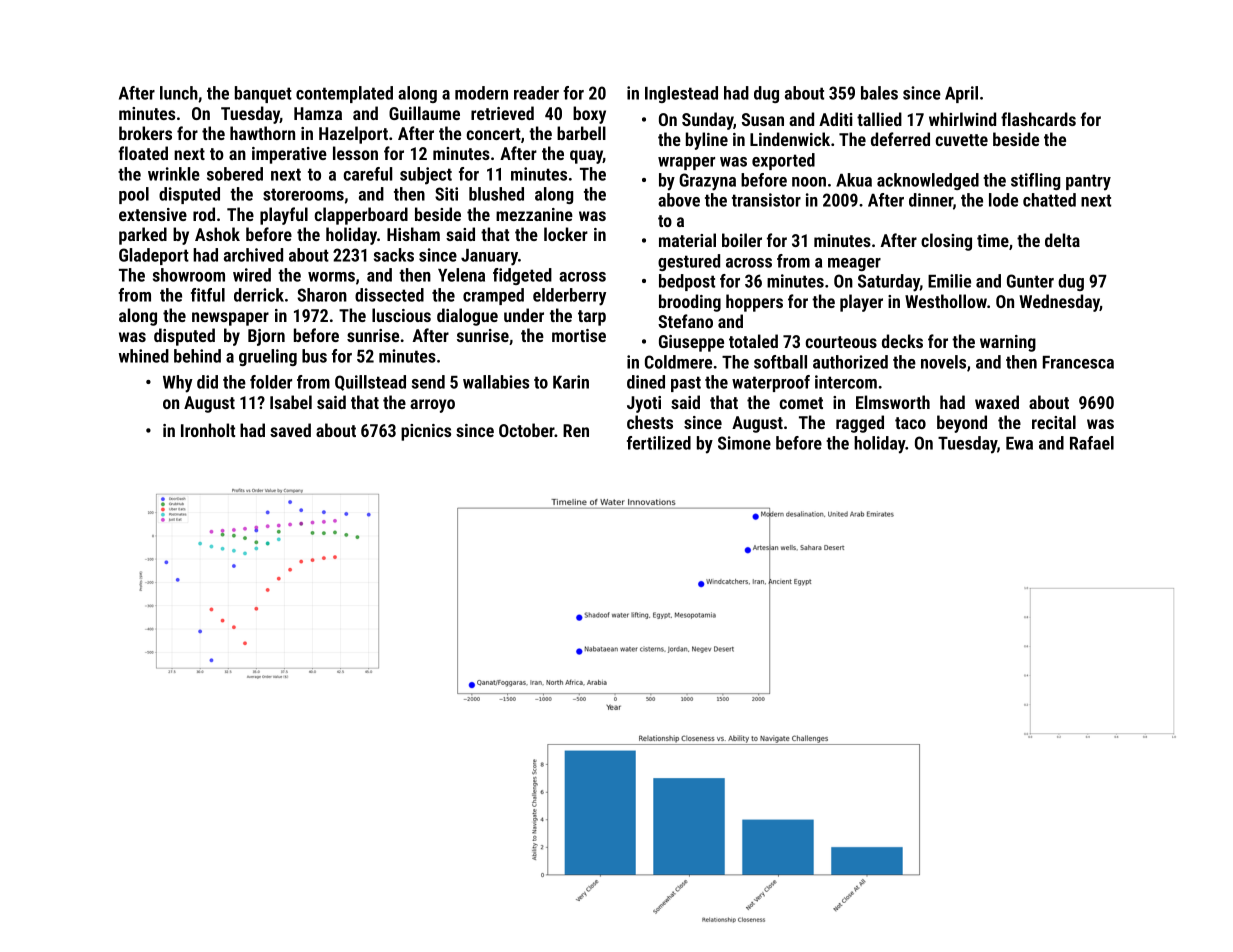  What do you see at coordinates (284, 216) in the screenshot?
I see `playful` at bounding box center [284, 216].
